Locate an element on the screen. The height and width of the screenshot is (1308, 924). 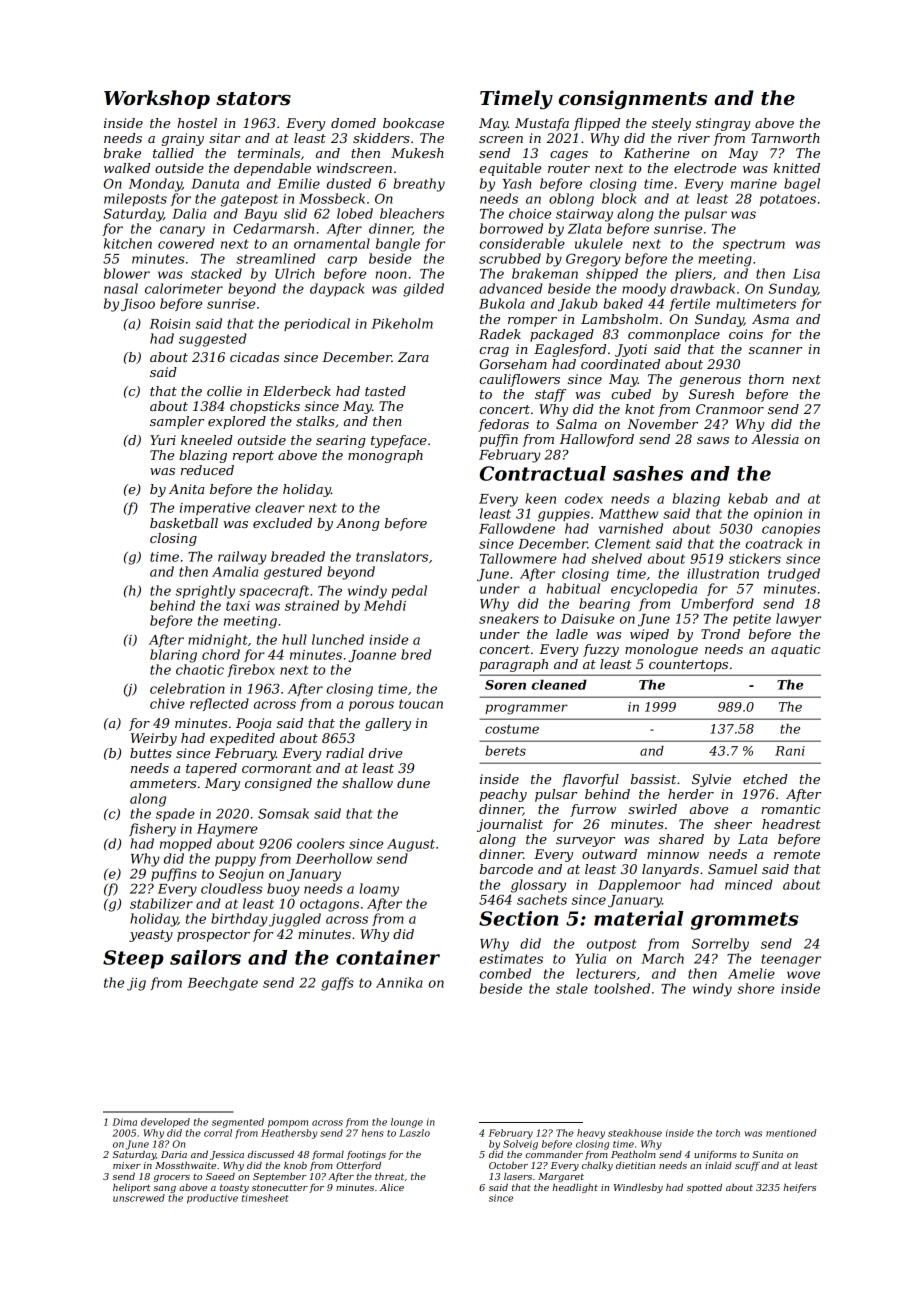
October is located at coordinates (508, 1165).
